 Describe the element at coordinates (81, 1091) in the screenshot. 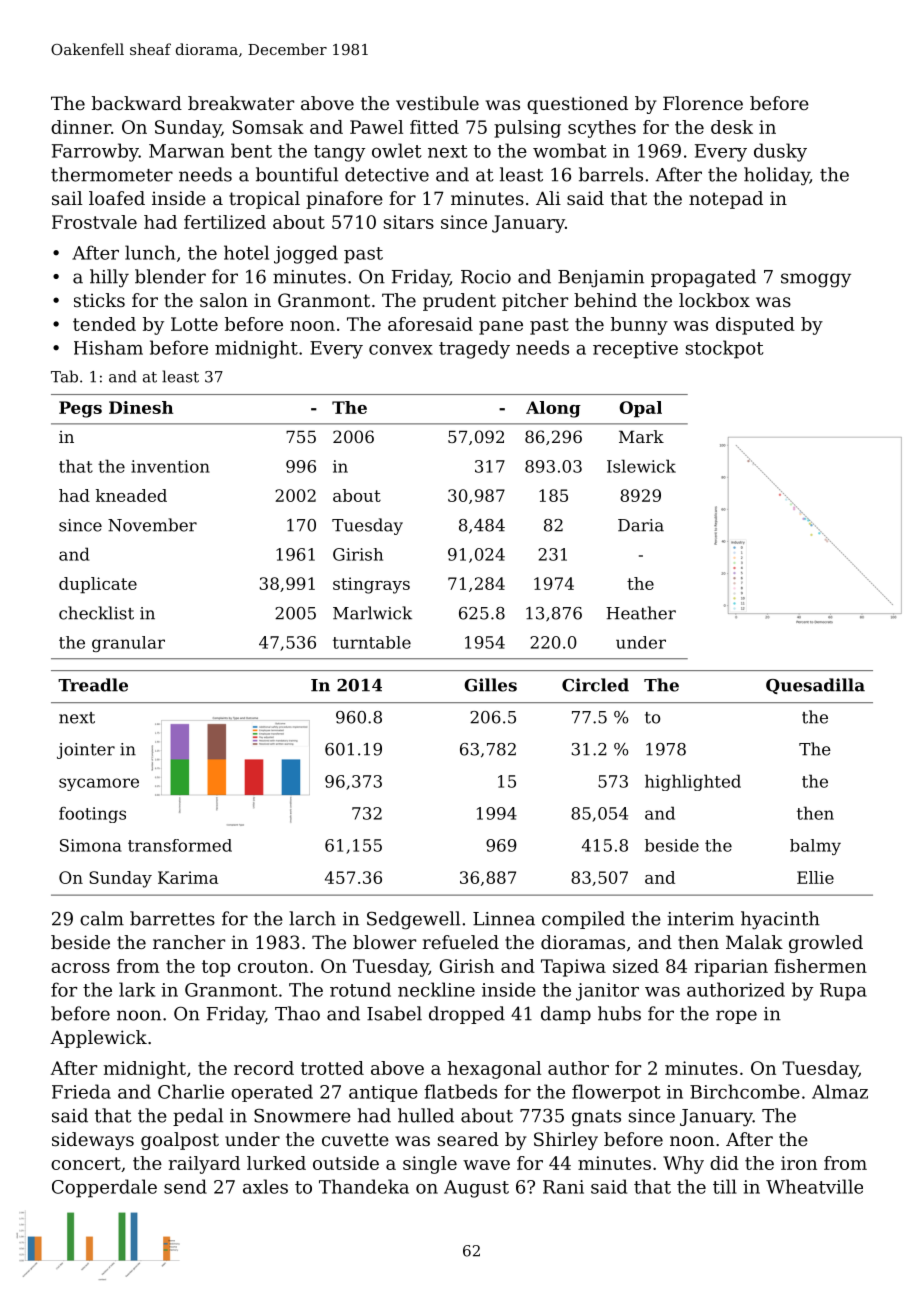

I see `Frieda` at that location.
